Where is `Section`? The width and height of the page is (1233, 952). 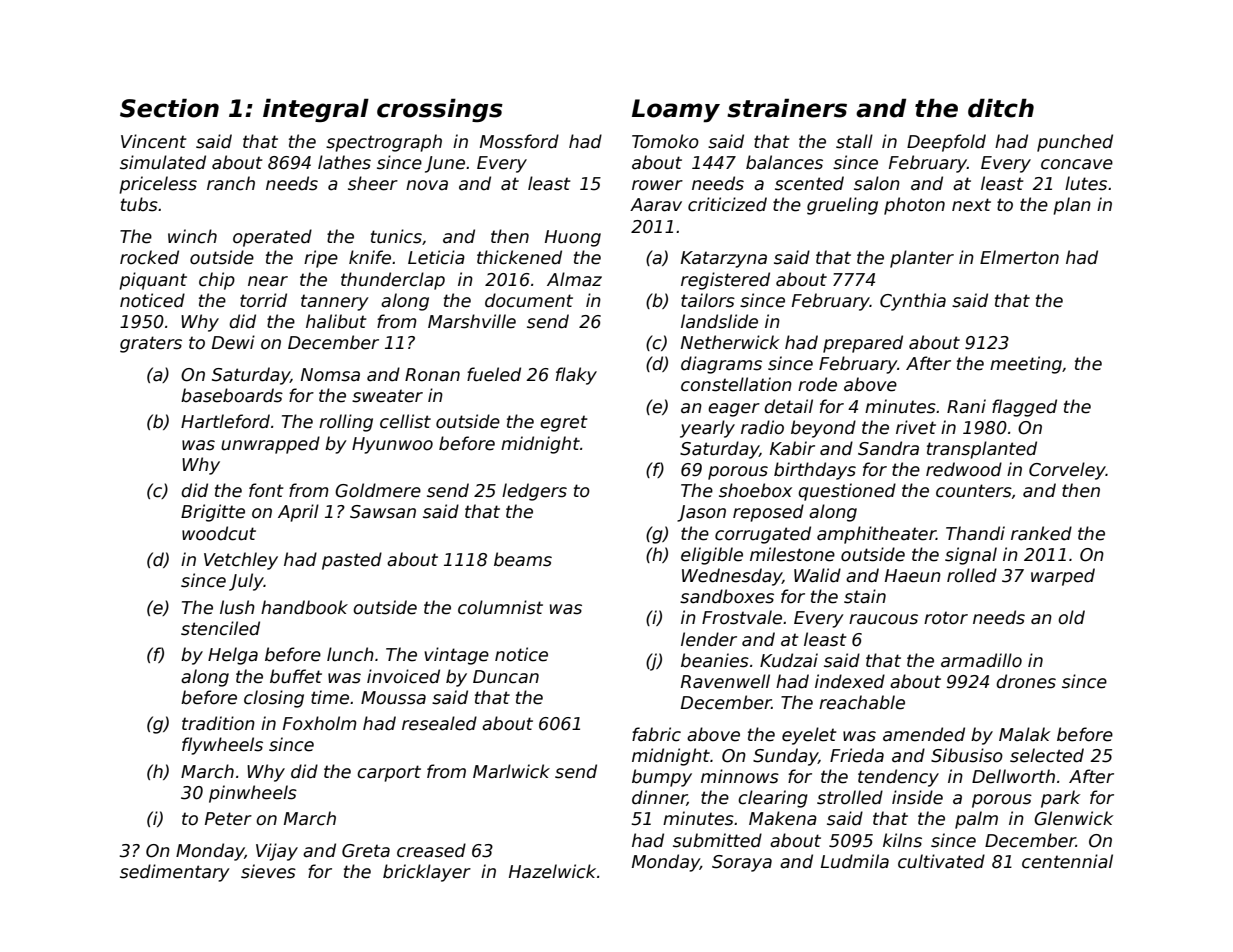
Section is located at coordinates (169, 108).
